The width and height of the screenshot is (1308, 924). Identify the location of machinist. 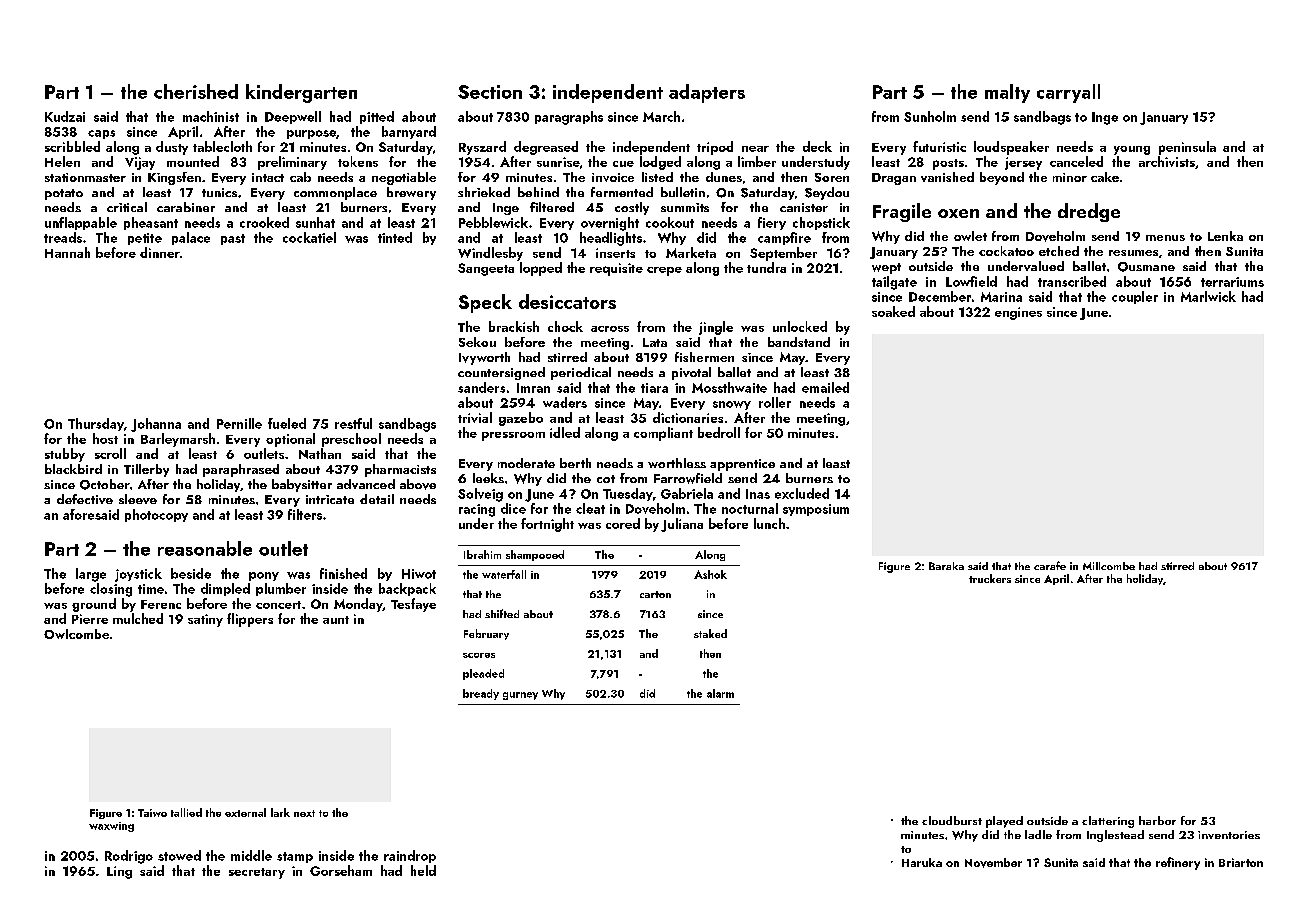
(211, 116).
